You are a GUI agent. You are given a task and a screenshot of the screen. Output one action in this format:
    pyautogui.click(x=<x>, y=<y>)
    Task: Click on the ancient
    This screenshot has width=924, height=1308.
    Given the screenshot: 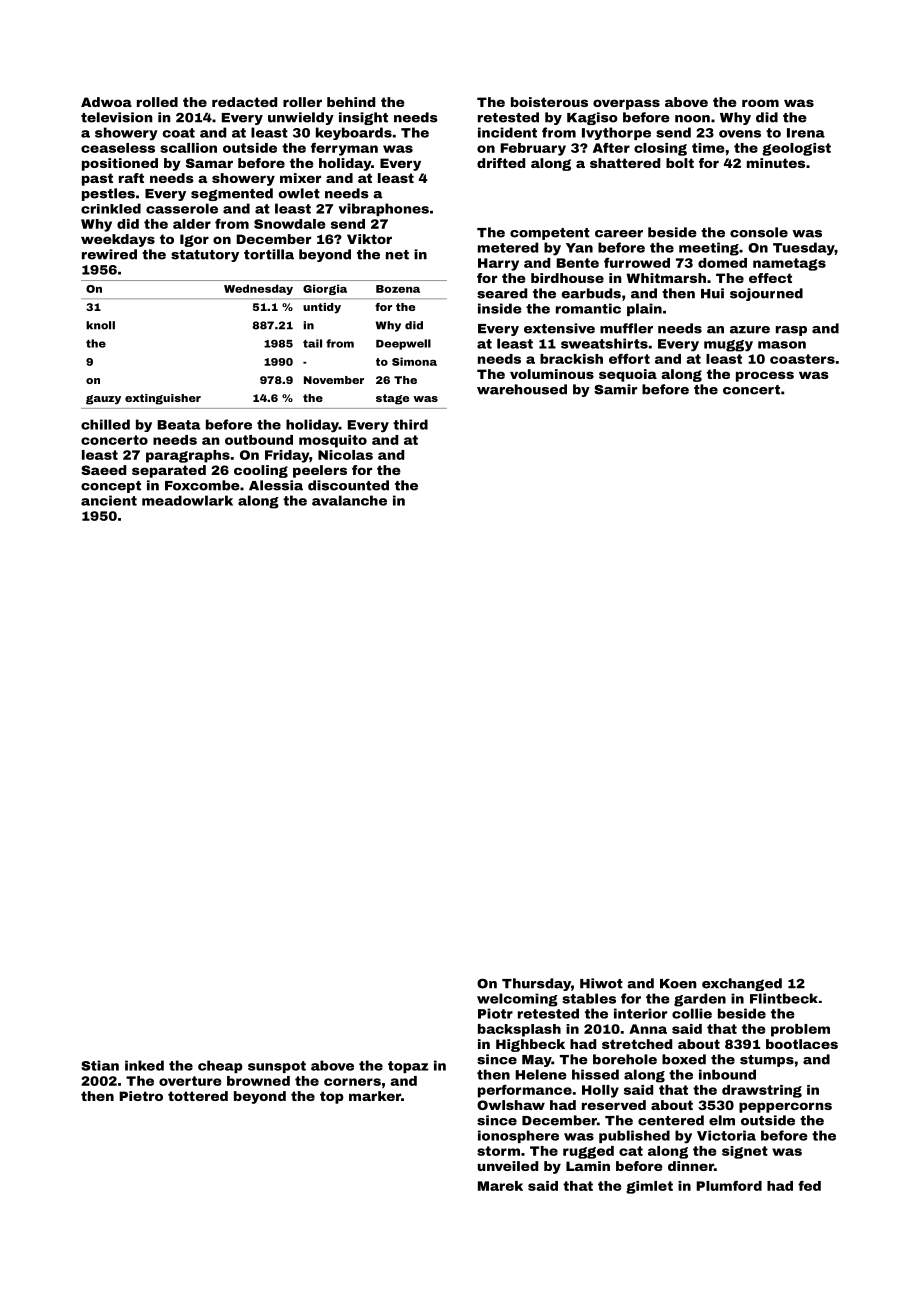 What is the action you would take?
    pyautogui.click(x=109, y=500)
